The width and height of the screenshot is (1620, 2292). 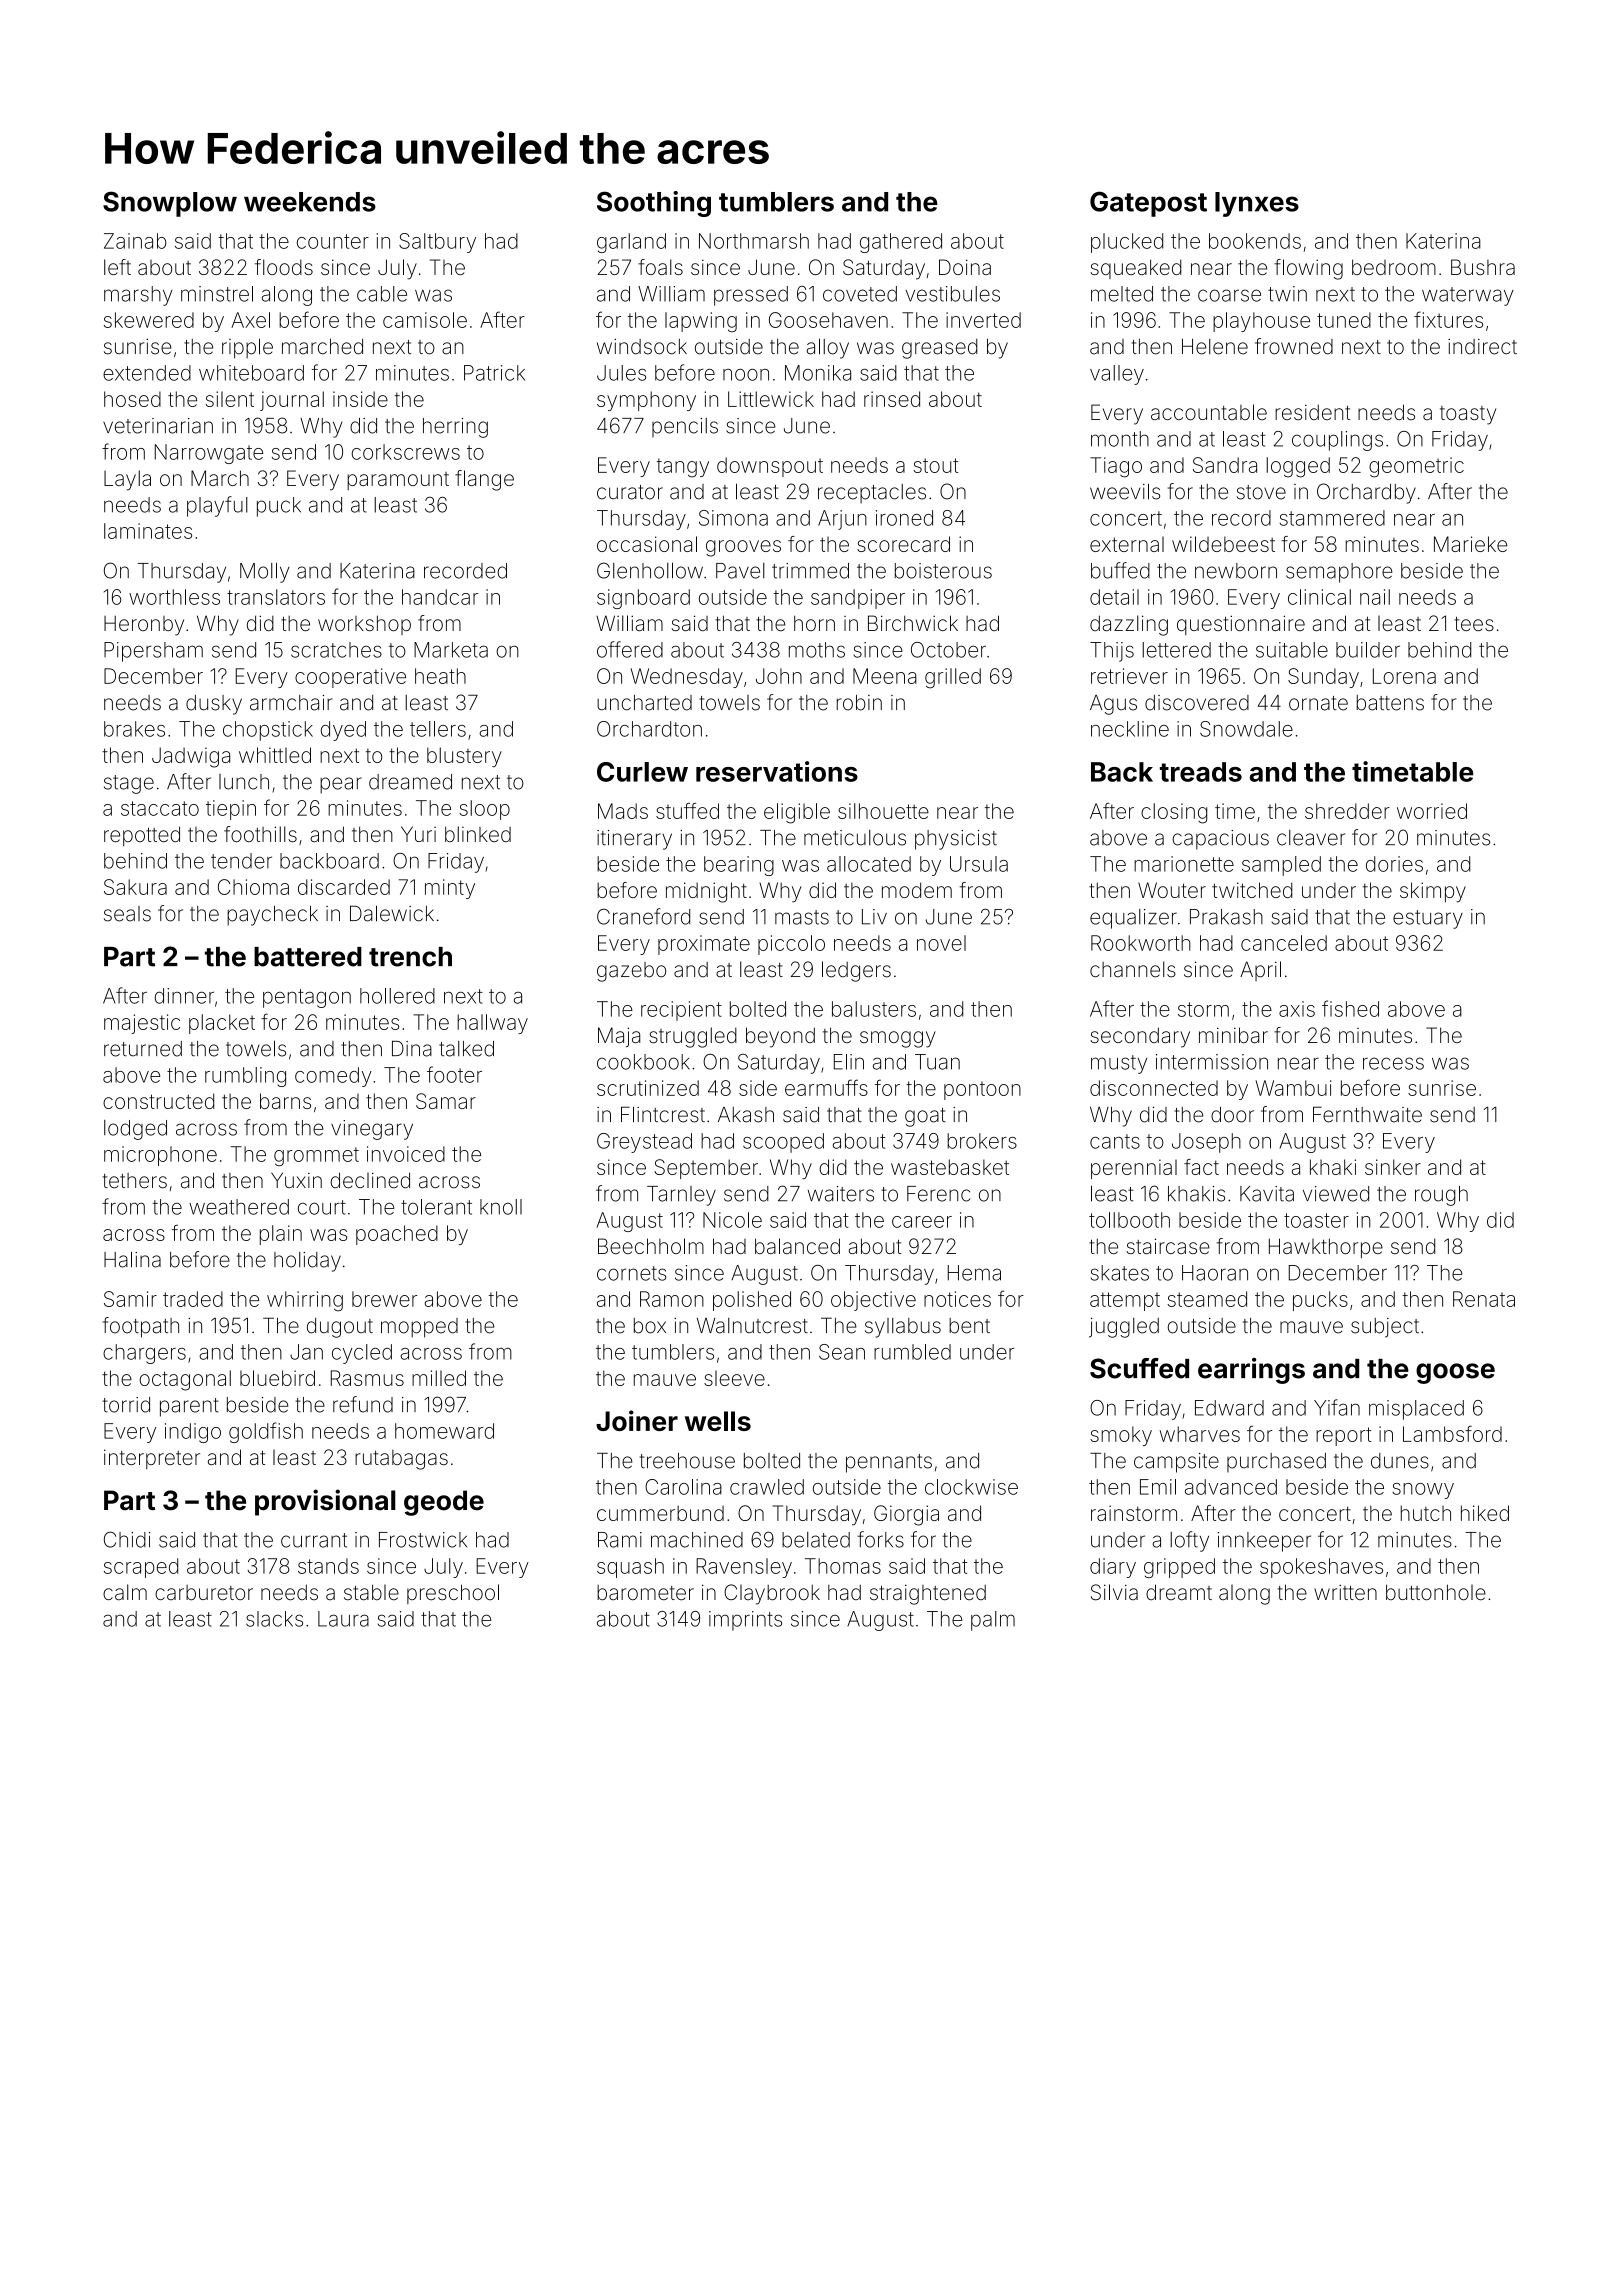 I want to click on Soothing, so click(x=654, y=204).
